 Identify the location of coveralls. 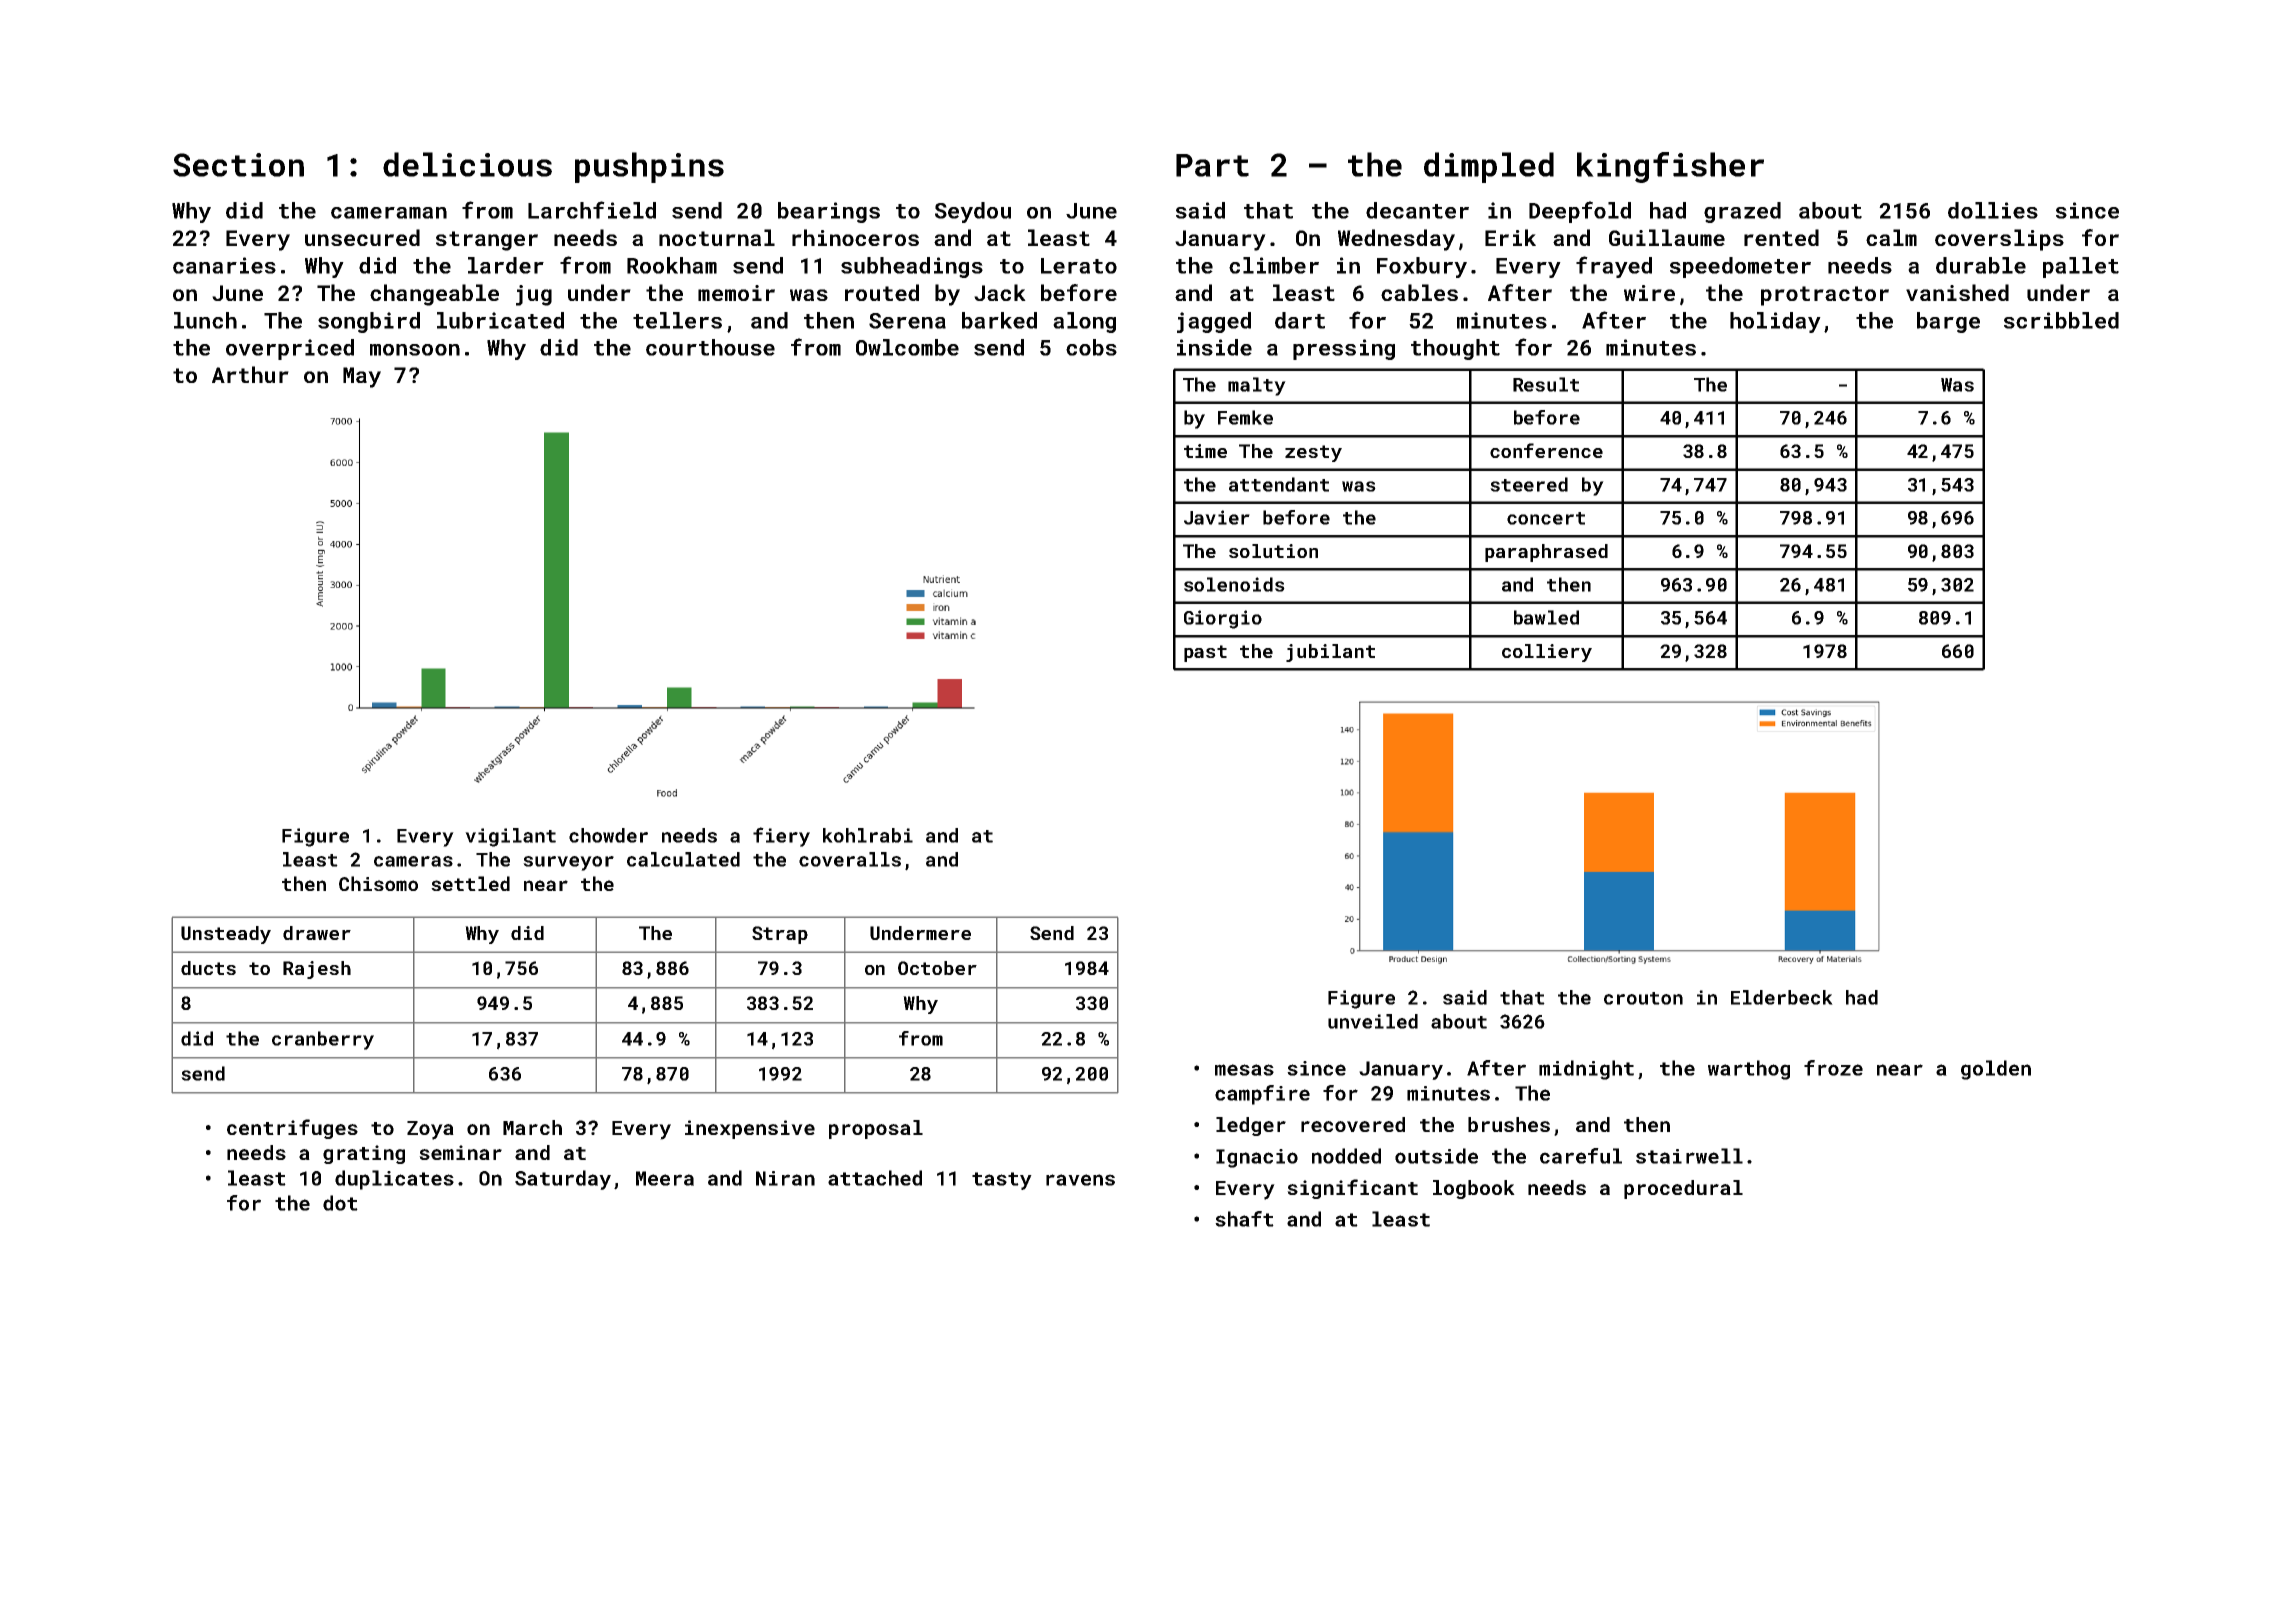
(850, 859).
